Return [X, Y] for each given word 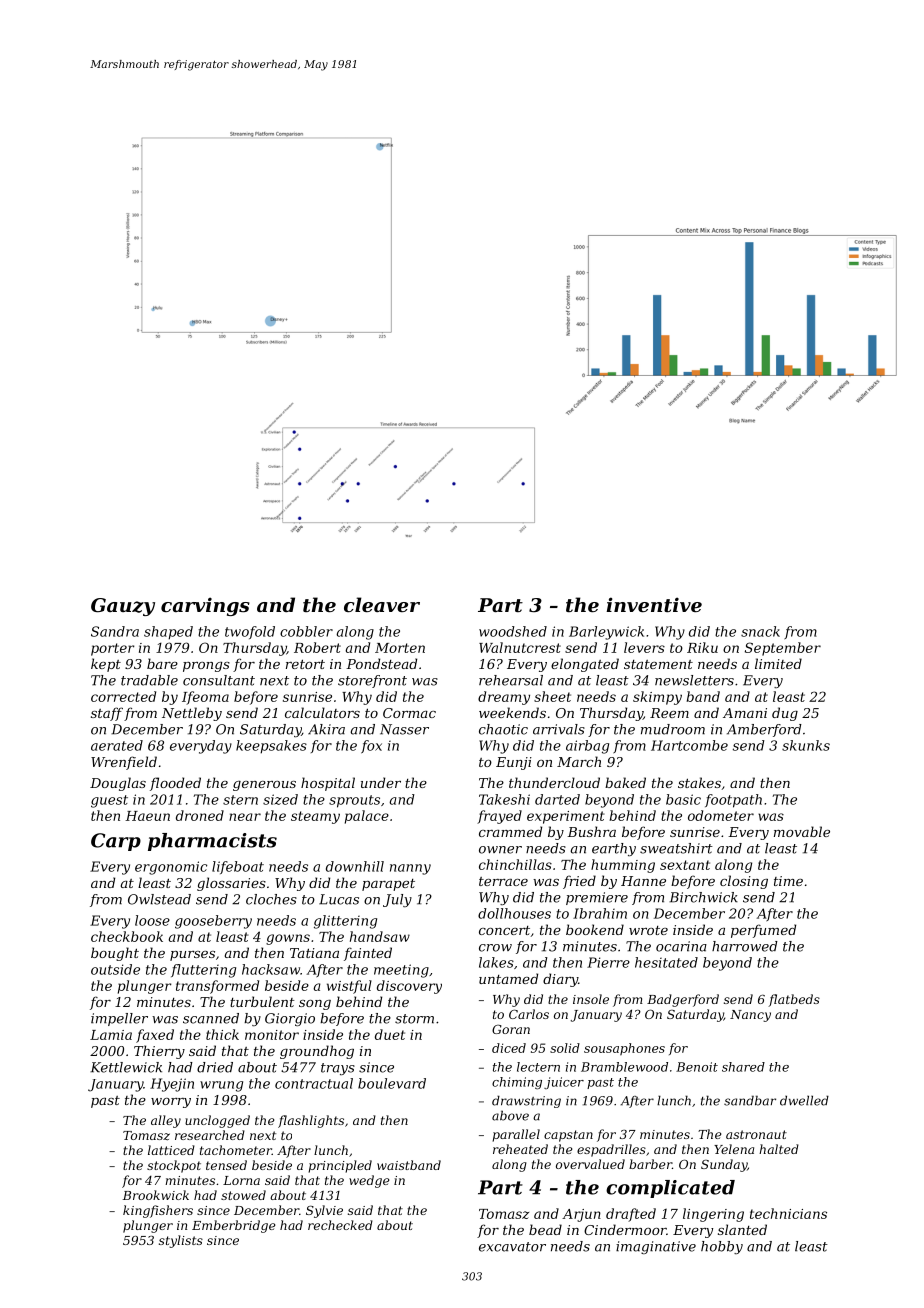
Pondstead [381, 663]
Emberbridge [234, 1226]
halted [779, 1149]
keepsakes [271, 747]
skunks [806, 745]
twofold [250, 632]
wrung [221, 1086]
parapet [388, 885]
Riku [702, 647]
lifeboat [238, 867]
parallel [516, 1135]
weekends [512, 712]
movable [802, 831]
